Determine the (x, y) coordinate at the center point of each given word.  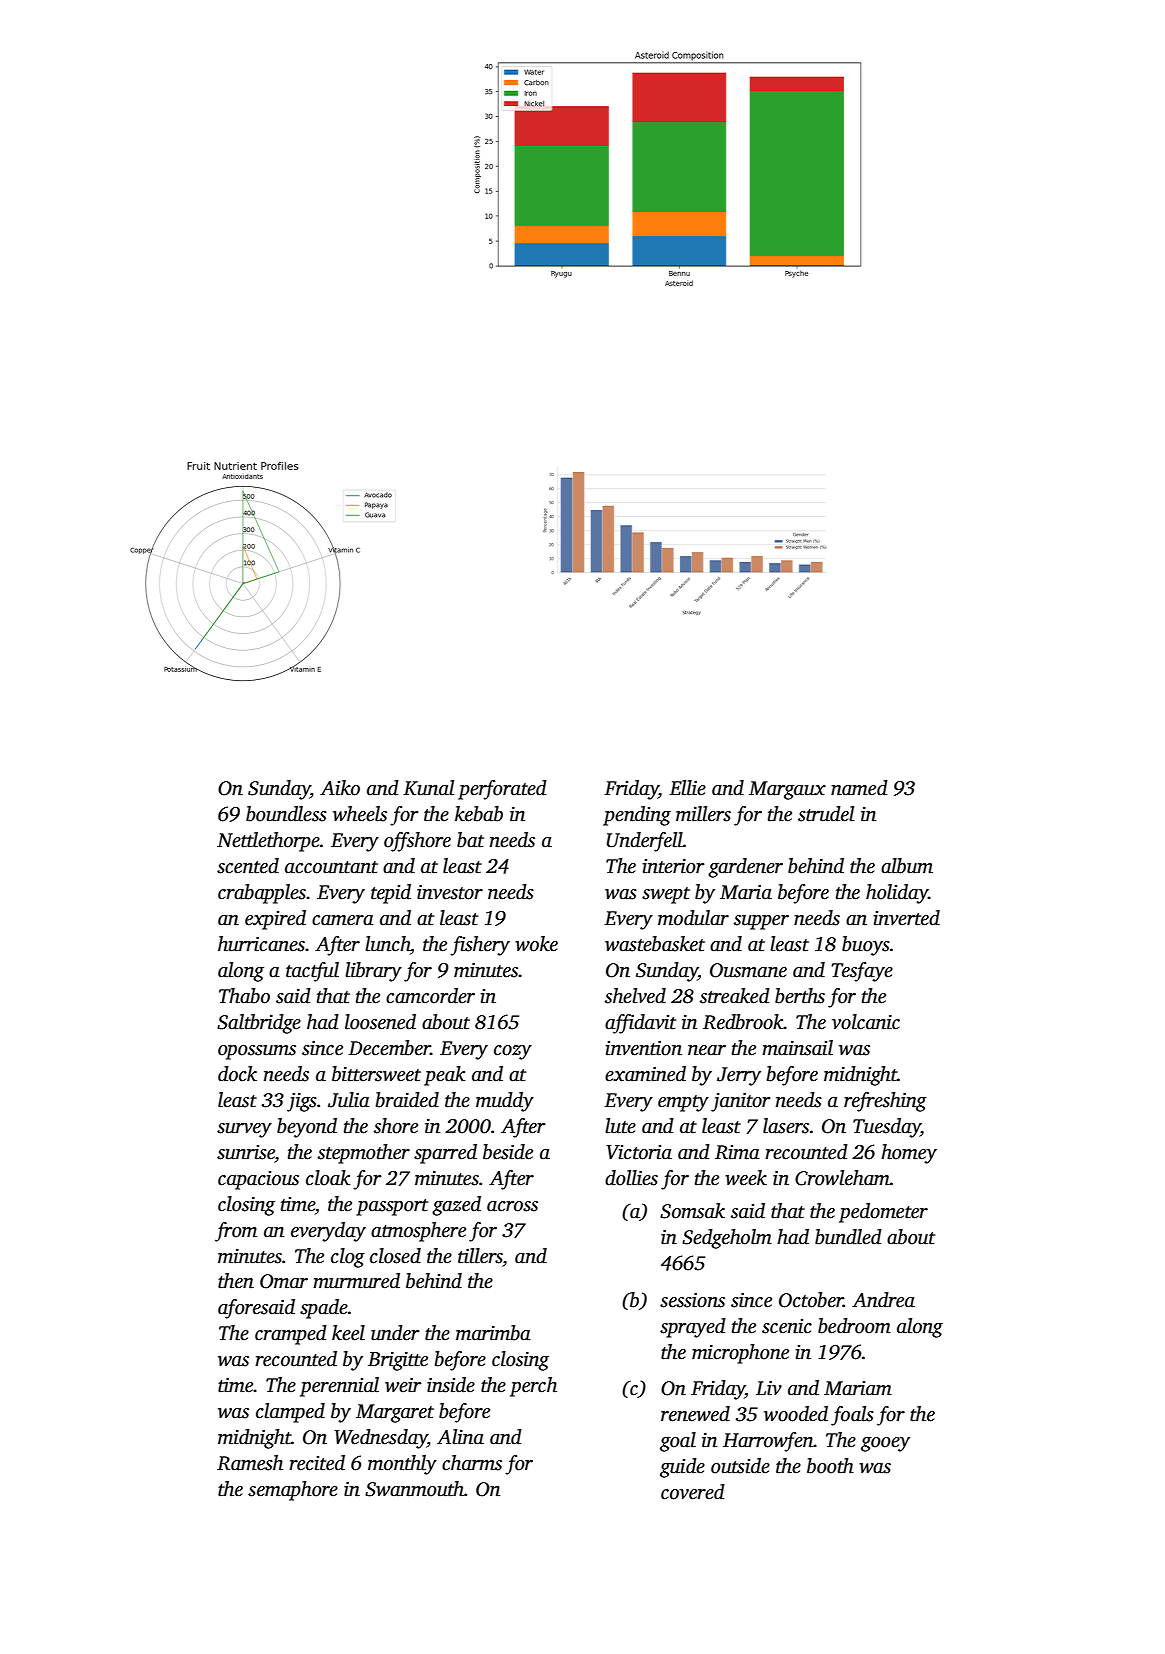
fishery (480, 946)
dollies (631, 1178)
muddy (505, 1102)
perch (533, 1387)
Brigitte (398, 1361)
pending (637, 816)
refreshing (885, 1102)
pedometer (883, 1213)
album (907, 866)
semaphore (293, 1491)
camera (343, 920)
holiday (897, 894)
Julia (349, 1100)
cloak (328, 1178)
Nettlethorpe (268, 842)
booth (830, 1466)
